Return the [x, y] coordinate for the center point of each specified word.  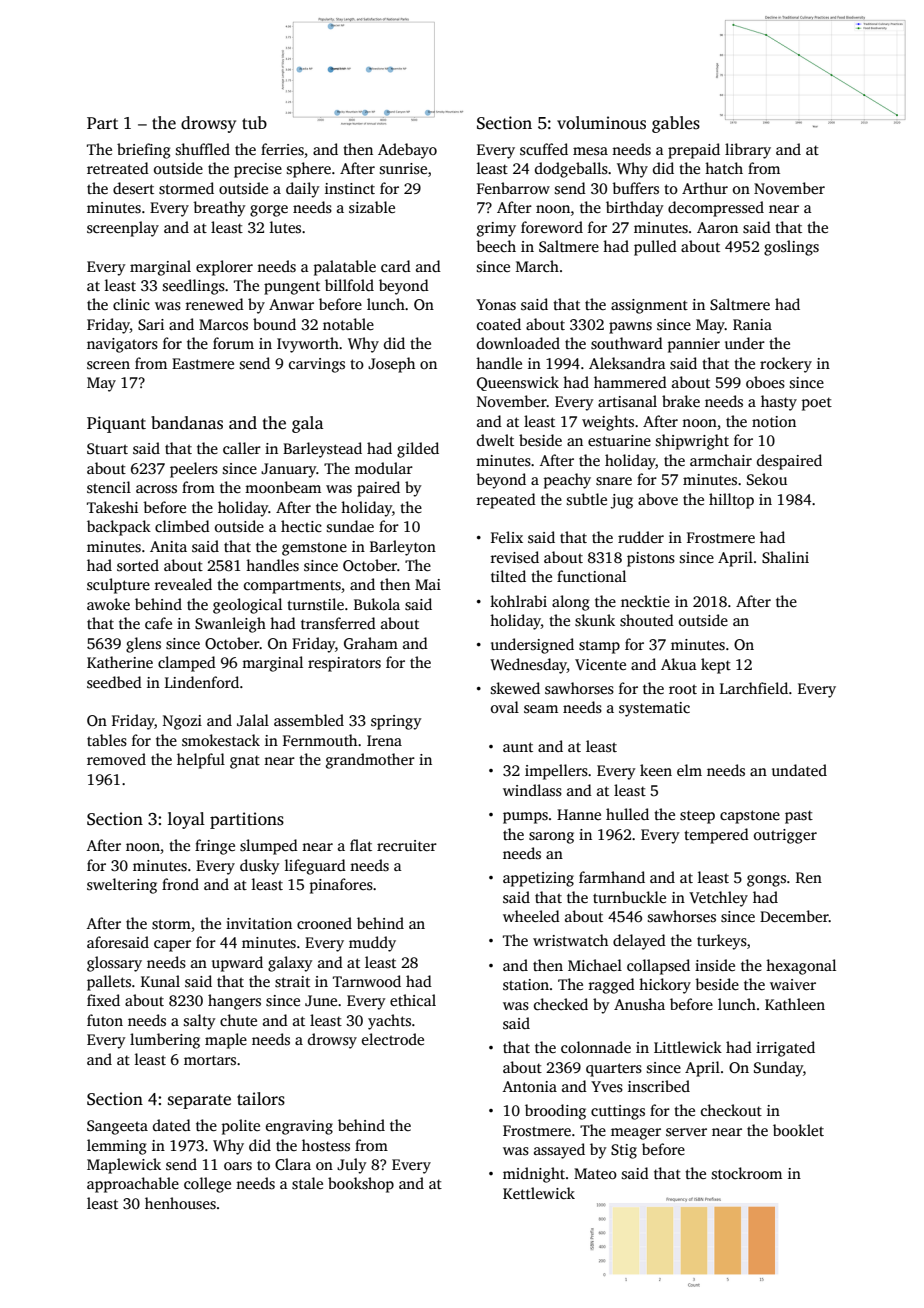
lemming [117, 1147]
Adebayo [407, 151]
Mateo [595, 1173]
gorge [269, 211]
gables [676, 124]
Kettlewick [539, 1193]
